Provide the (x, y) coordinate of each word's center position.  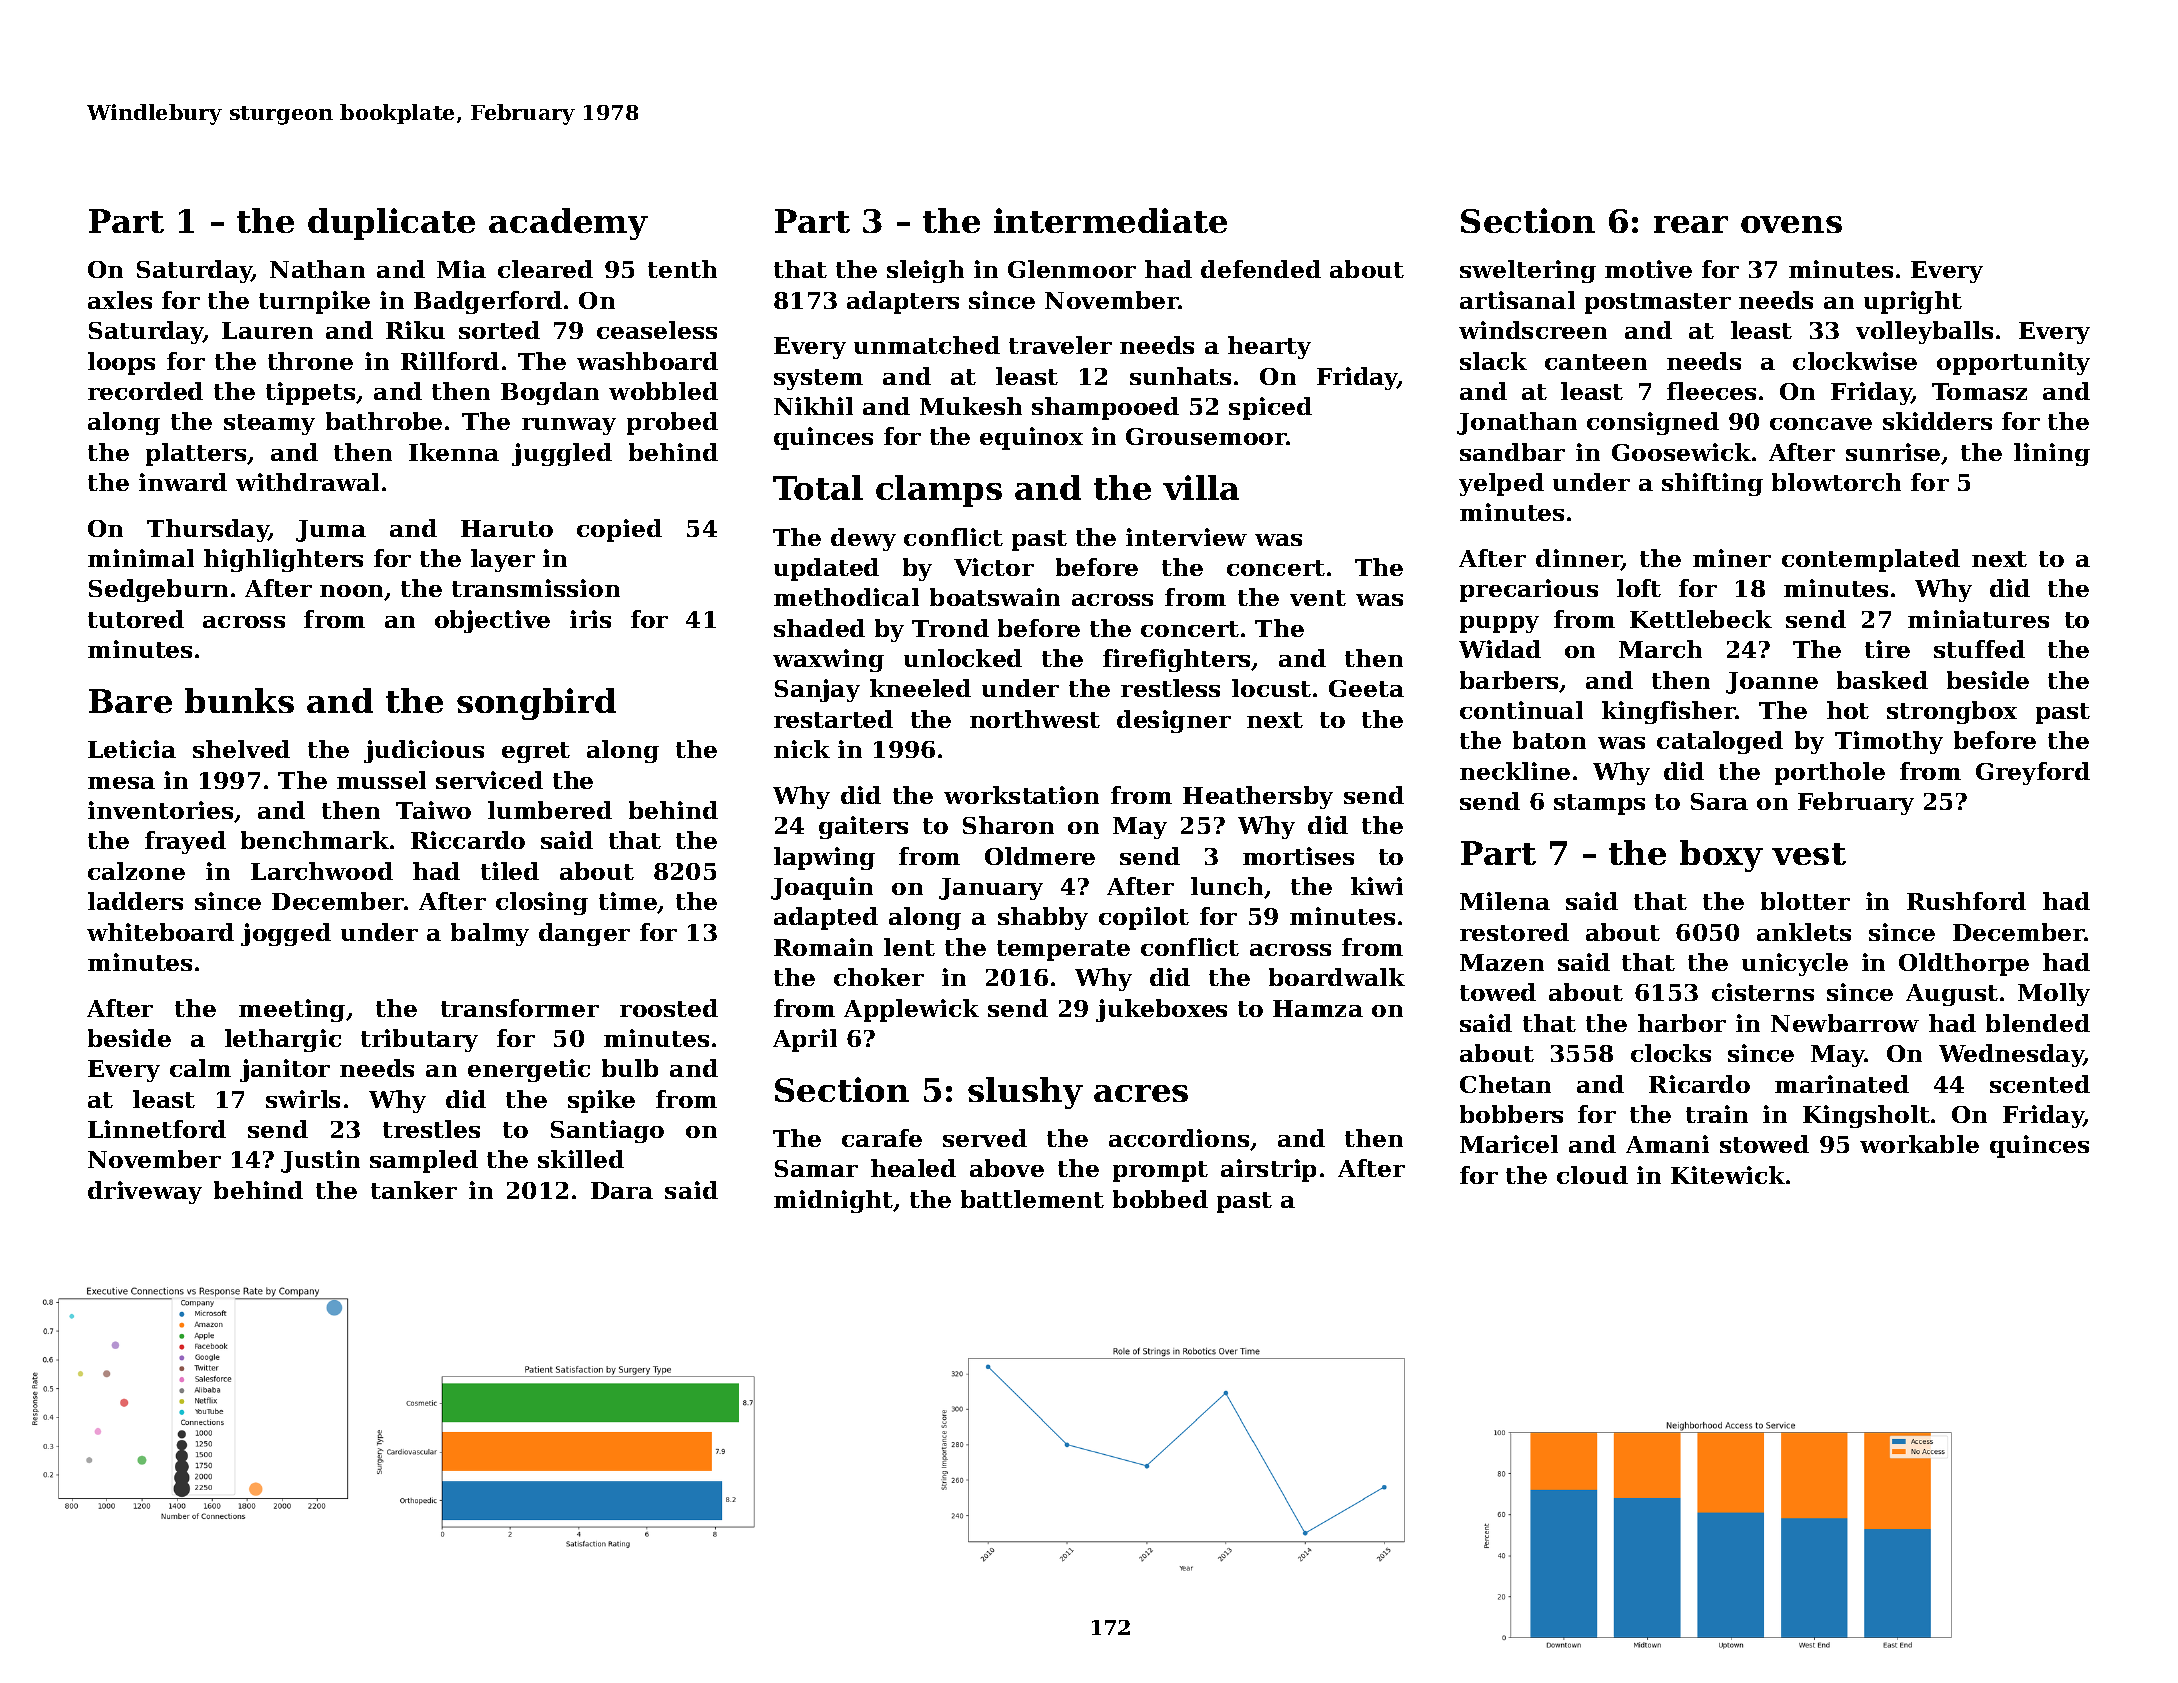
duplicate (391, 224)
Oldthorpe (1964, 964)
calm (200, 1068)
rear (1691, 224)
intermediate (1110, 220)
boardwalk (1337, 977)
